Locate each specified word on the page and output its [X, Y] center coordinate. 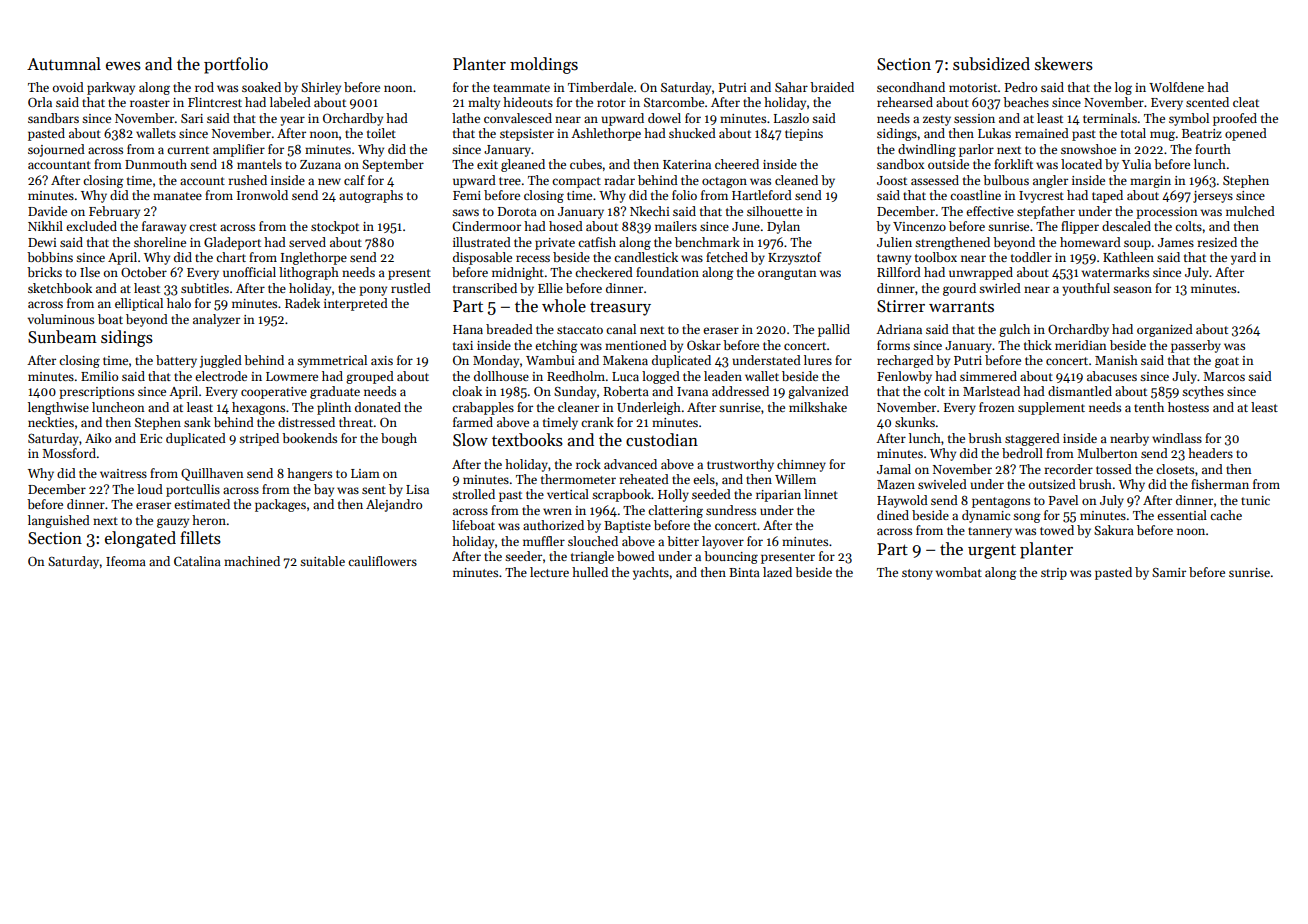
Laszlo [791, 118]
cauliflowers [382, 561]
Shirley [321, 88]
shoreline [160, 242]
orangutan [787, 274]
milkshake [818, 407]
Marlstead [991, 391]
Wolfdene [1176, 87]
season [1132, 289]
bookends [309, 438]
